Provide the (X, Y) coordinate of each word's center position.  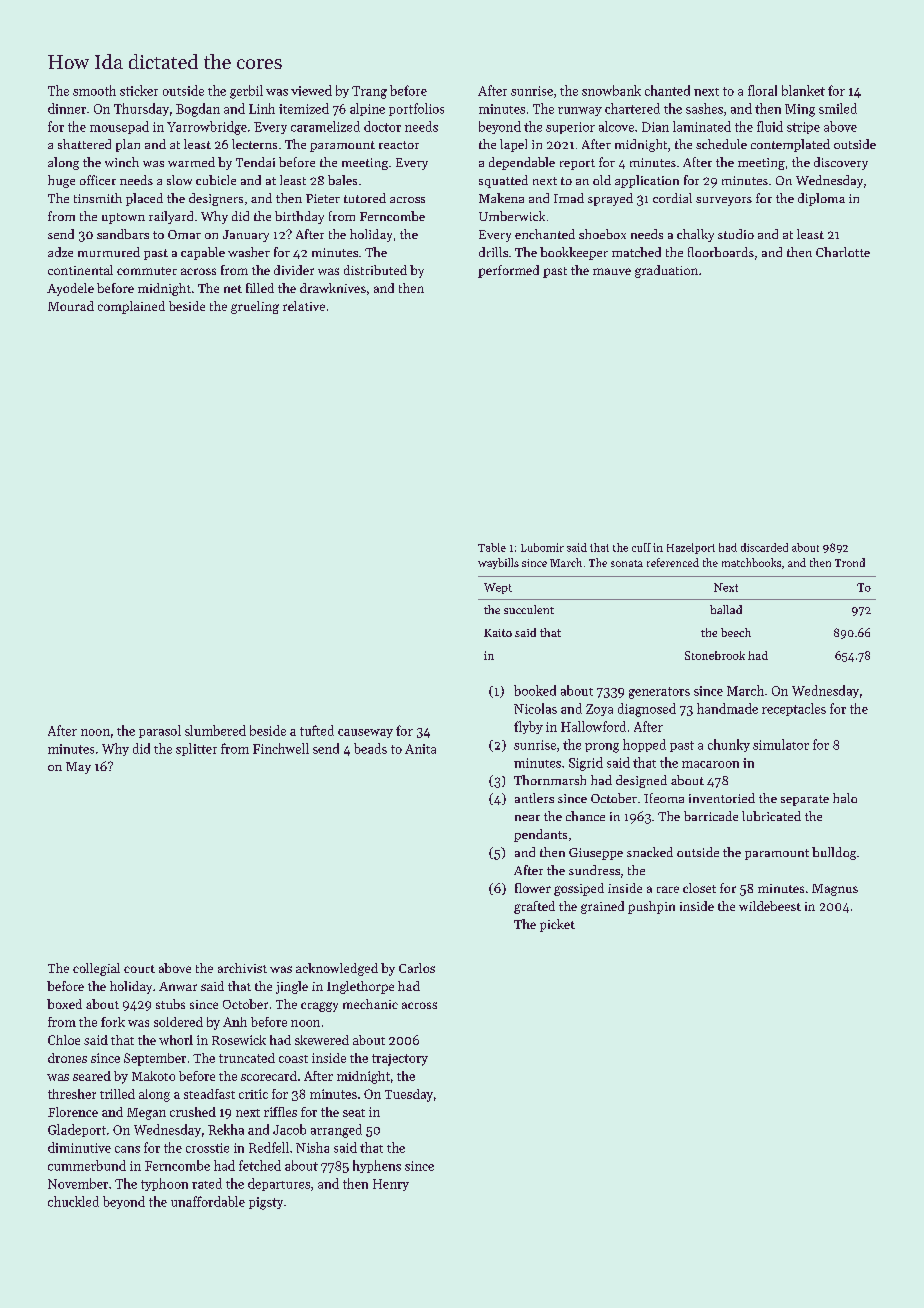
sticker (139, 90)
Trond (850, 562)
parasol (160, 731)
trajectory (400, 1060)
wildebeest (770, 906)
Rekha (226, 1129)
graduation (666, 271)
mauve (612, 271)
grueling (255, 307)
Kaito (498, 633)
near (527, 818)
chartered (632, 108)
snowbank (611, 90)
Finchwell (281, 748)
